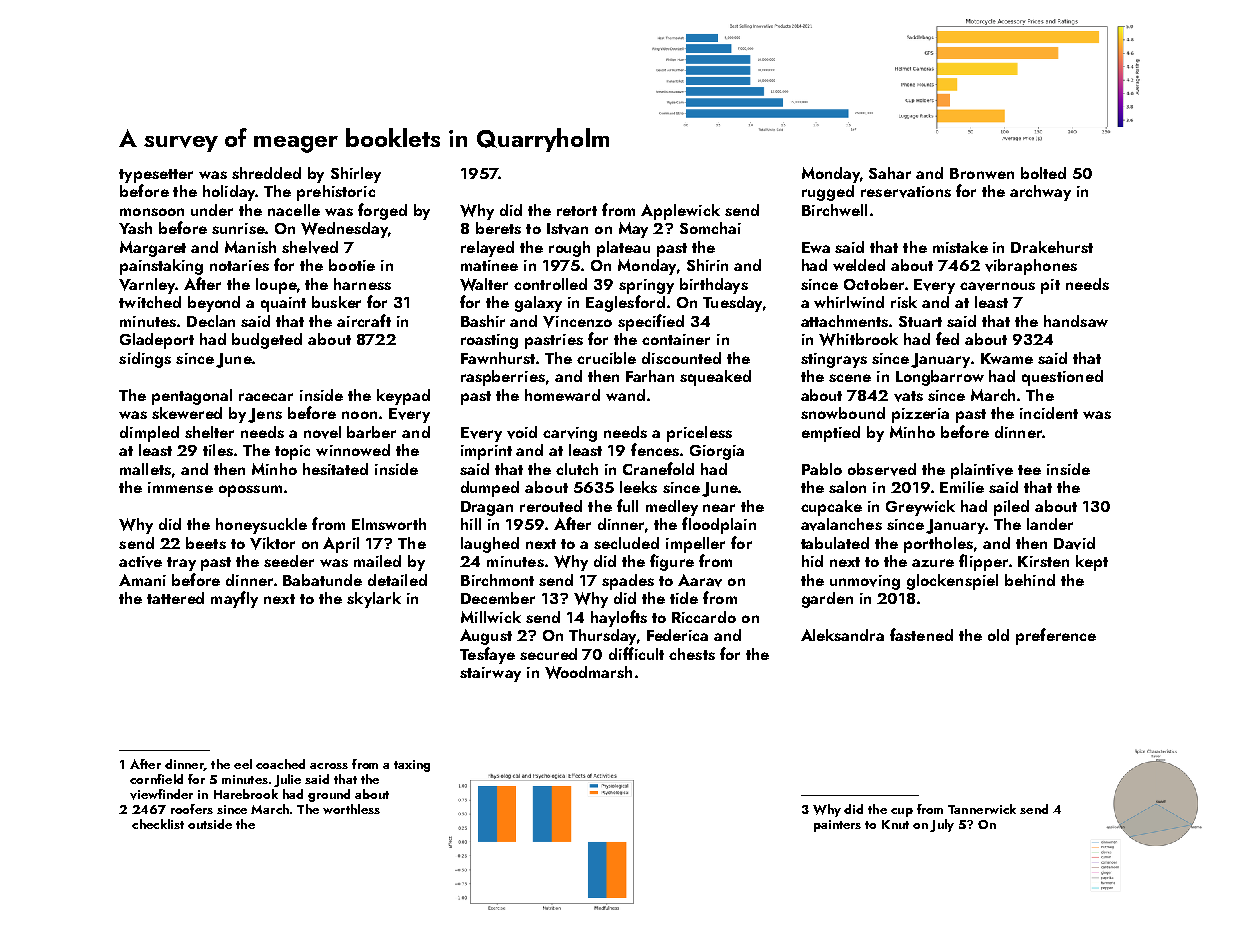 Image resolution: width=1233 pixels, height=952 pixels. I want to click on opossum, so click(250, 491).
